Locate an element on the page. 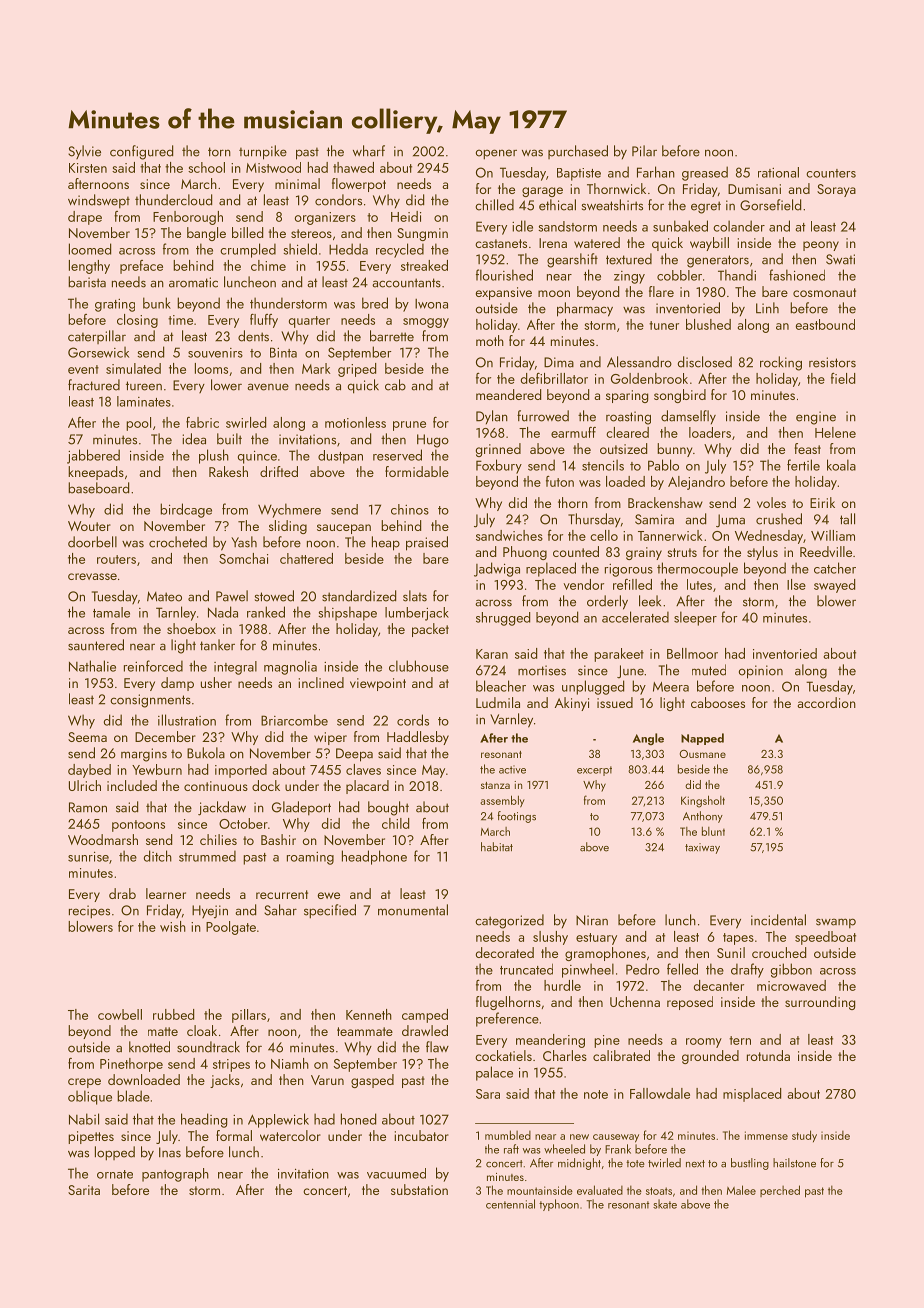 The image size is (924, 1308). Seema is located at coordinates (87, 737).
